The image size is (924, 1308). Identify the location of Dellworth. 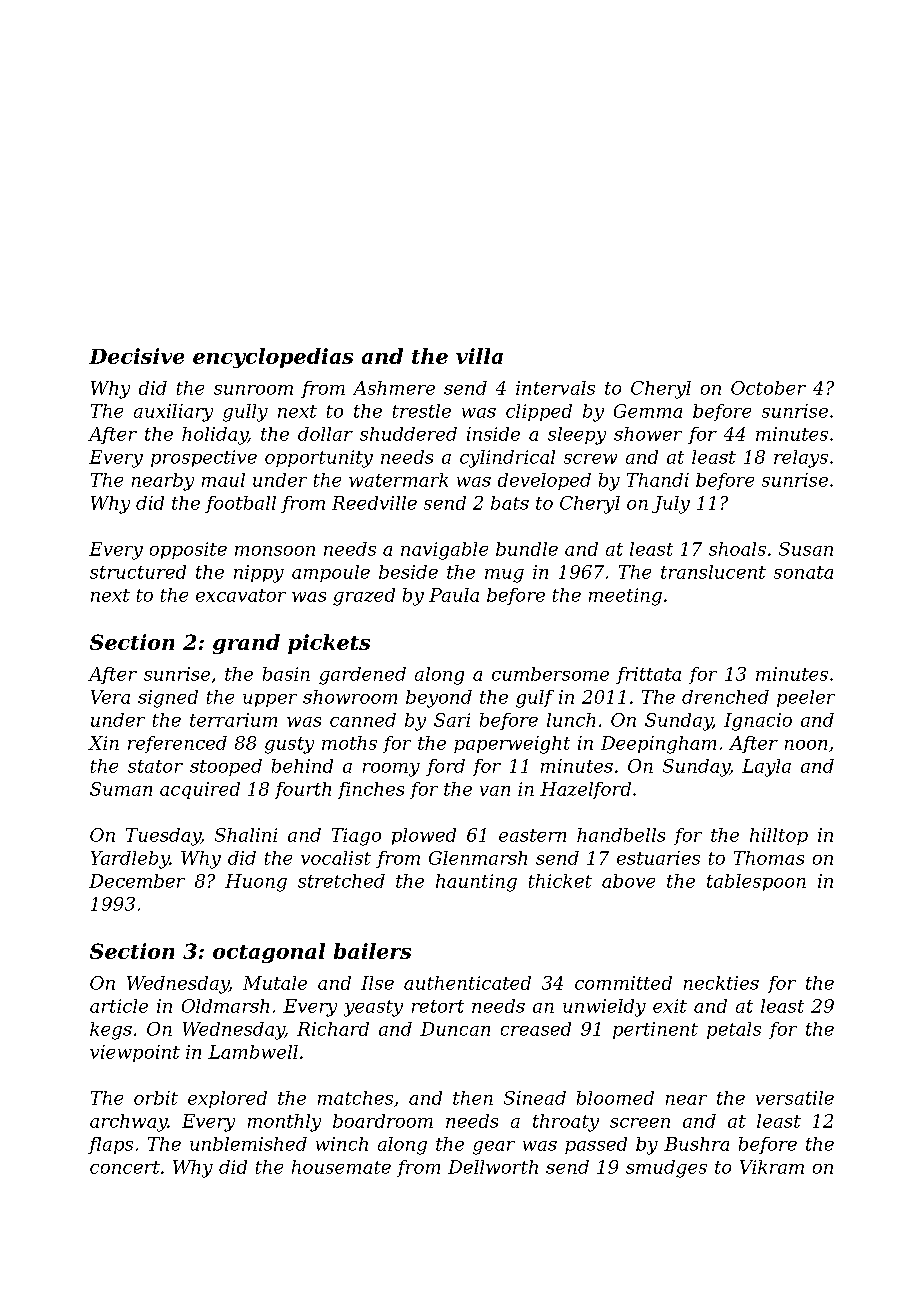
(493, 1167).
